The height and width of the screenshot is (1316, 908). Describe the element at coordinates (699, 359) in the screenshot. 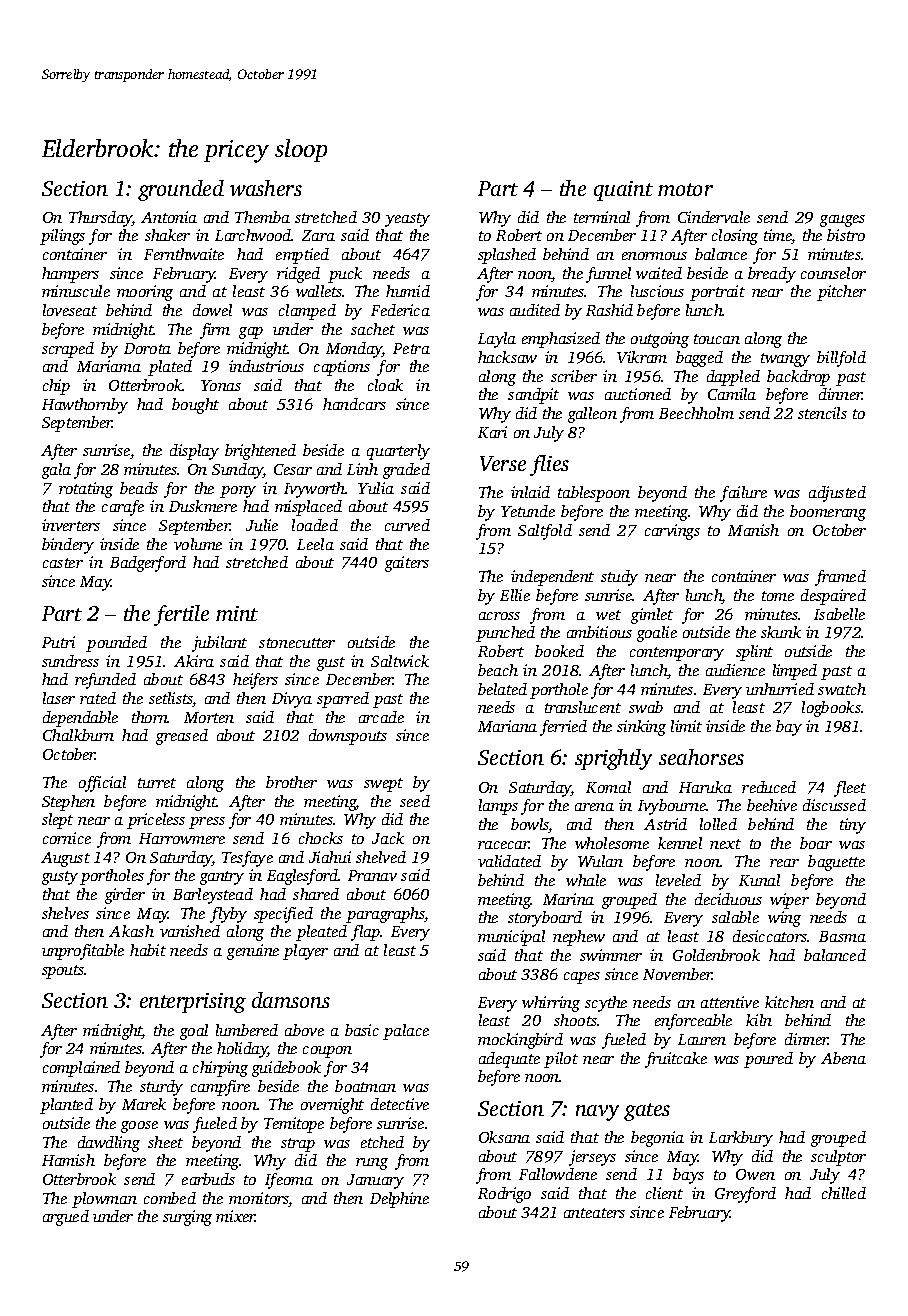

I see `bagged` at that location.
